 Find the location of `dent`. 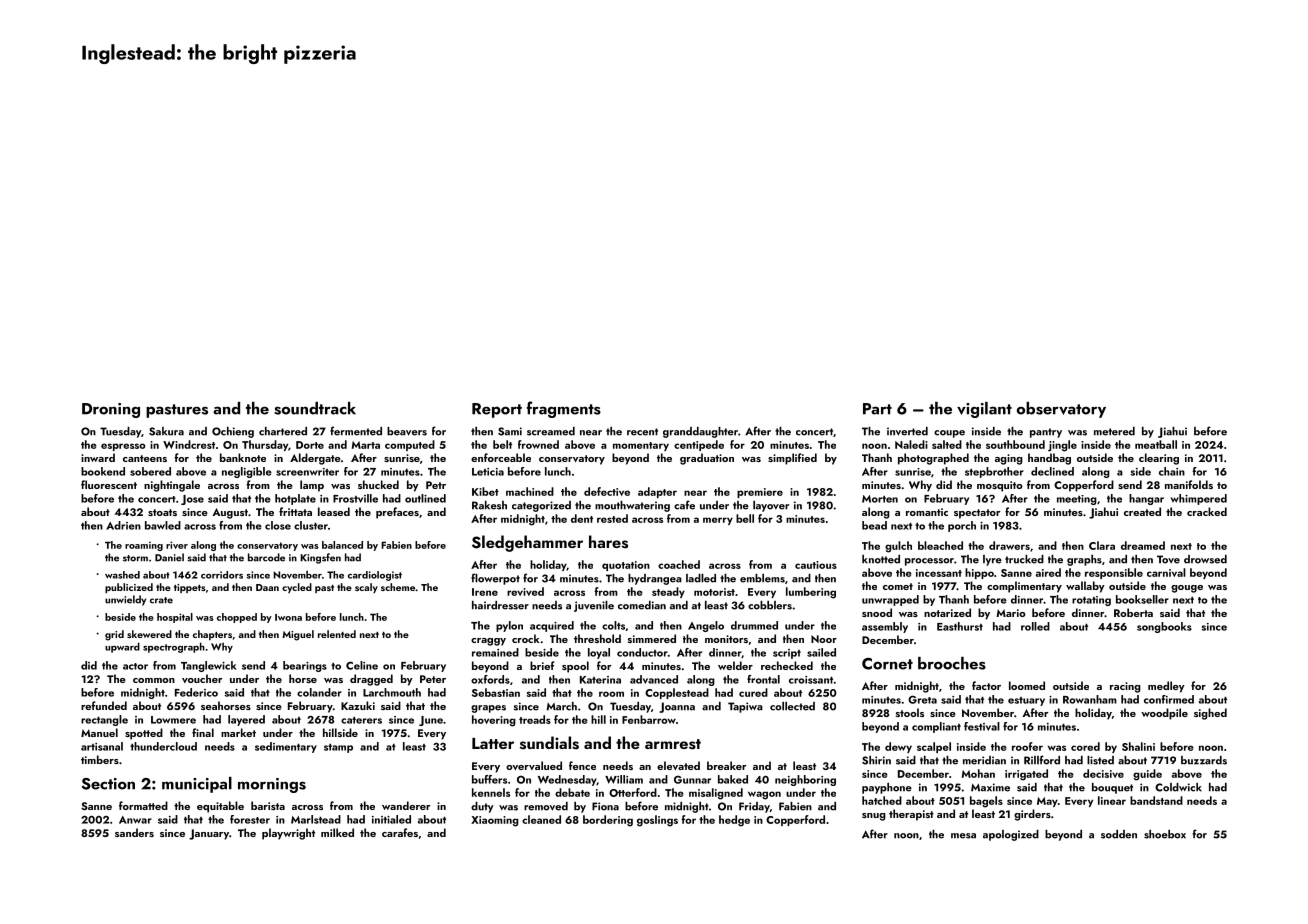

dent is located at coordinates (582, 518).
